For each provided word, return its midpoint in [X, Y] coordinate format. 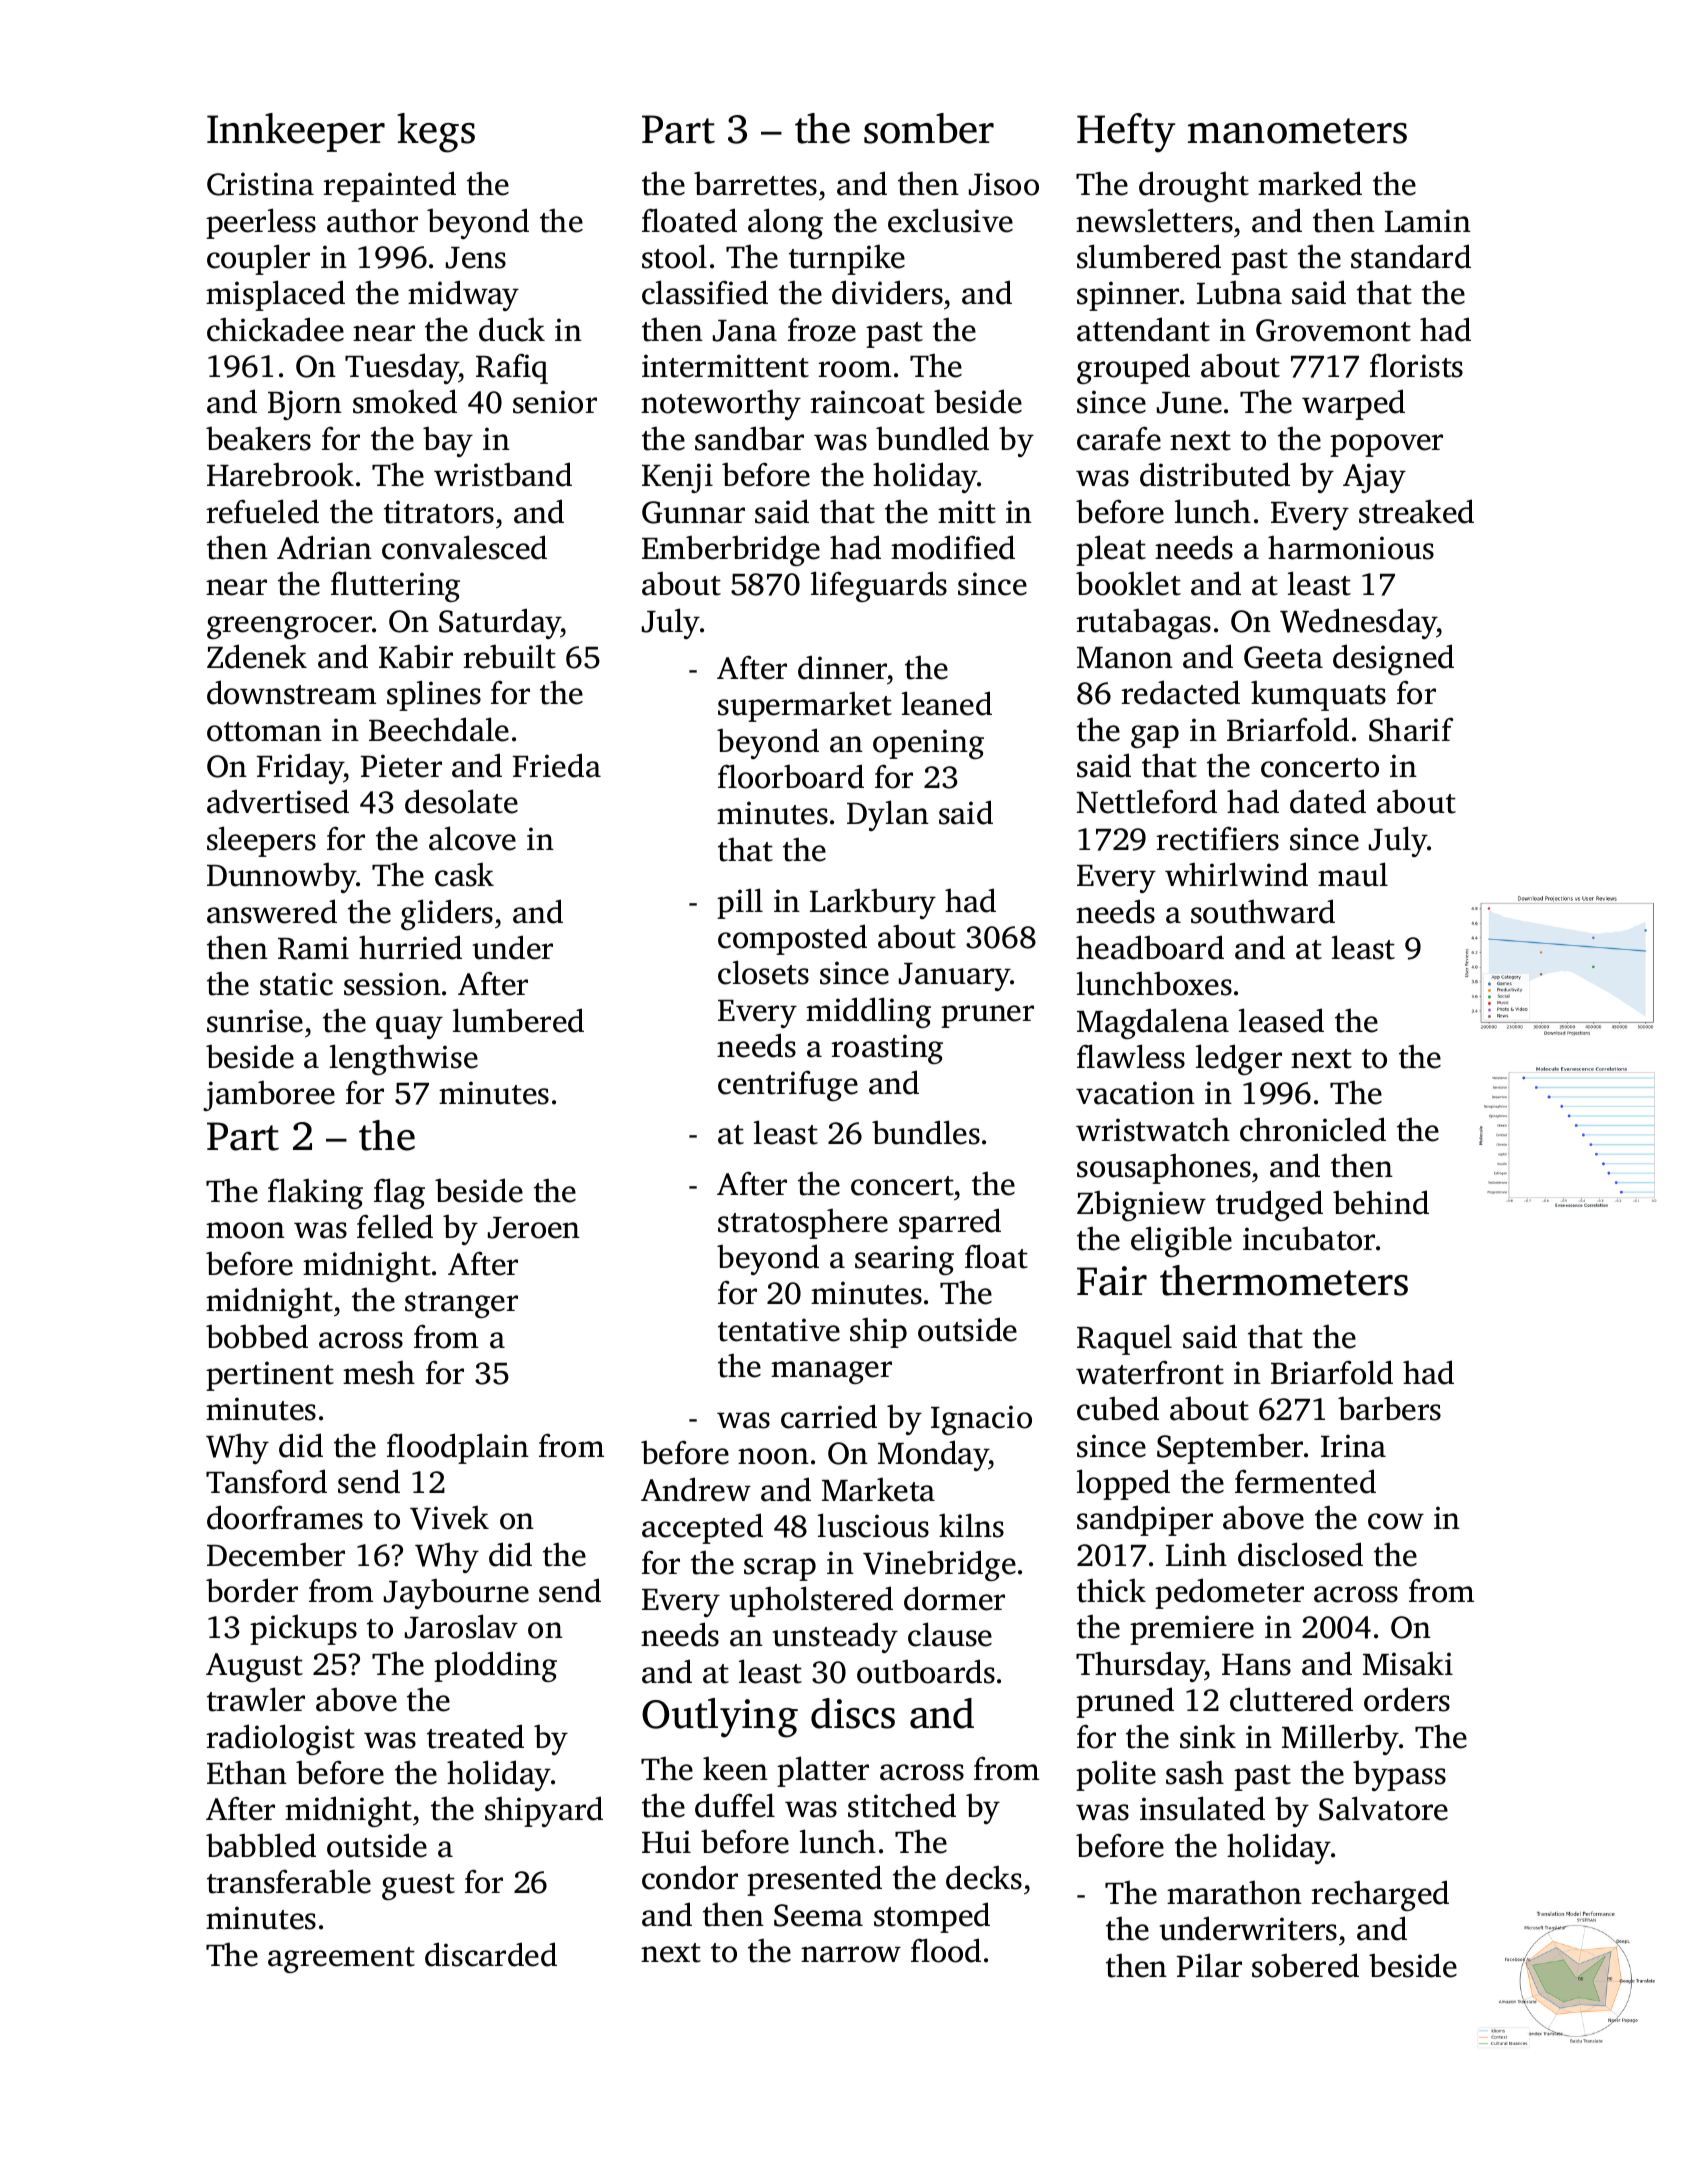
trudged [1269, 1205]
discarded [491, 1954]
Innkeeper [296, 132]
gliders [447, 914]
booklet [1128, 583]
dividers [887, 292]
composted [792, 939]
